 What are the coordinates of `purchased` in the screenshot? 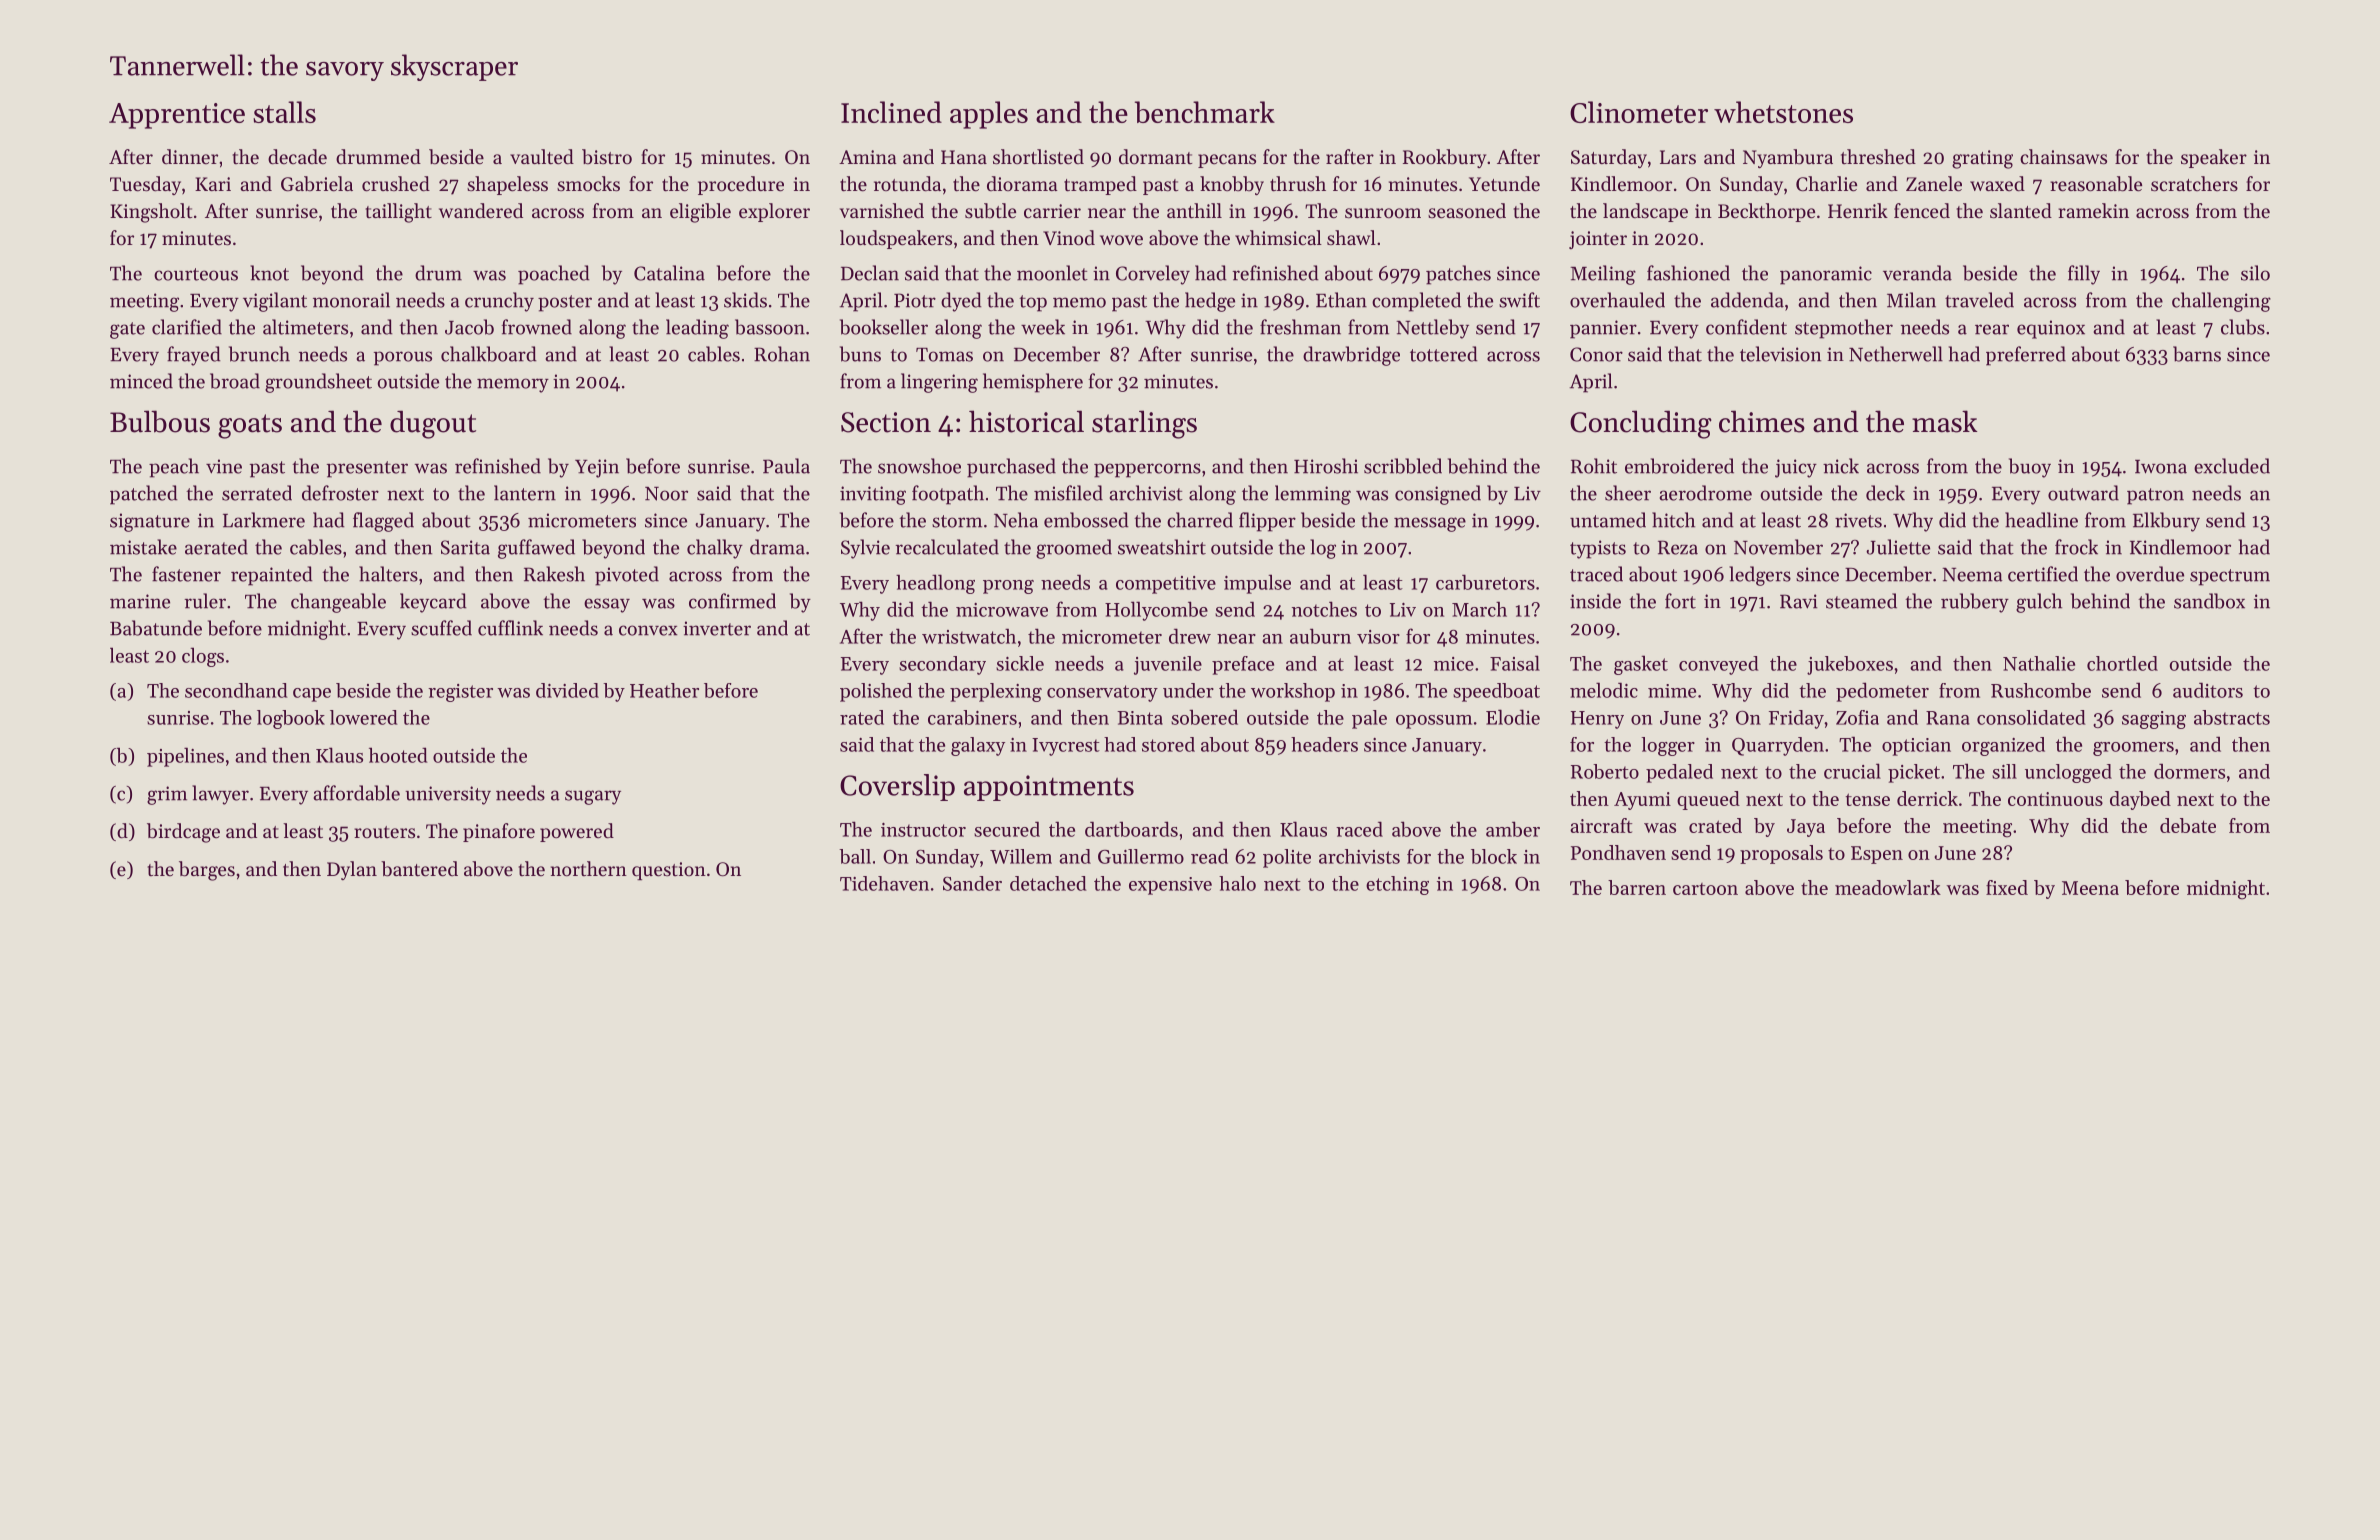 It's located at (1011, 468).
